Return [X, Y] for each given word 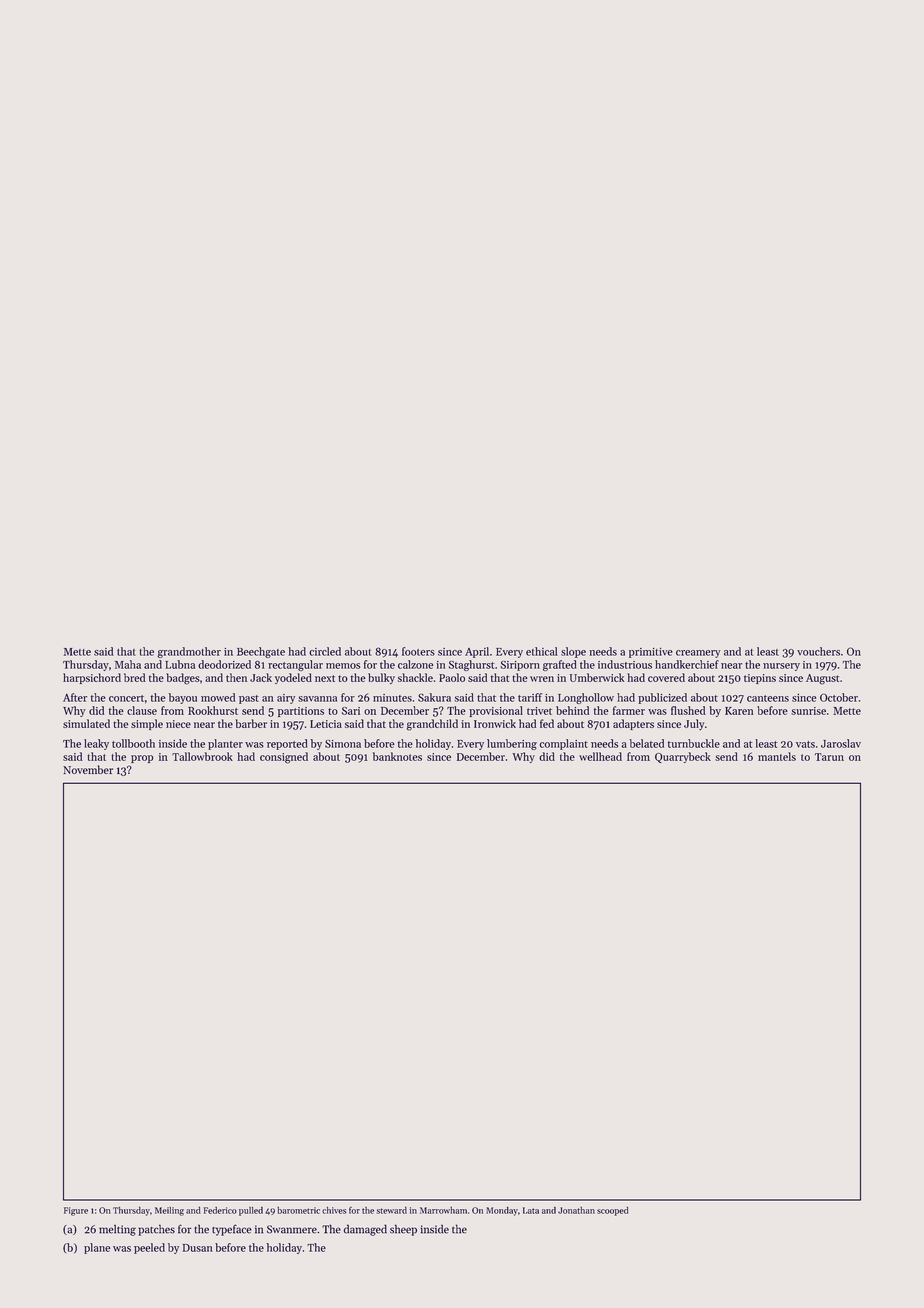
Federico [220, 1210]
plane [97, 1248]
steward [391, 1210]
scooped [612, 1211]
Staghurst [471, 665]
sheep [403, 1230]
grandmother [189, 652]
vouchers [818, 651]
